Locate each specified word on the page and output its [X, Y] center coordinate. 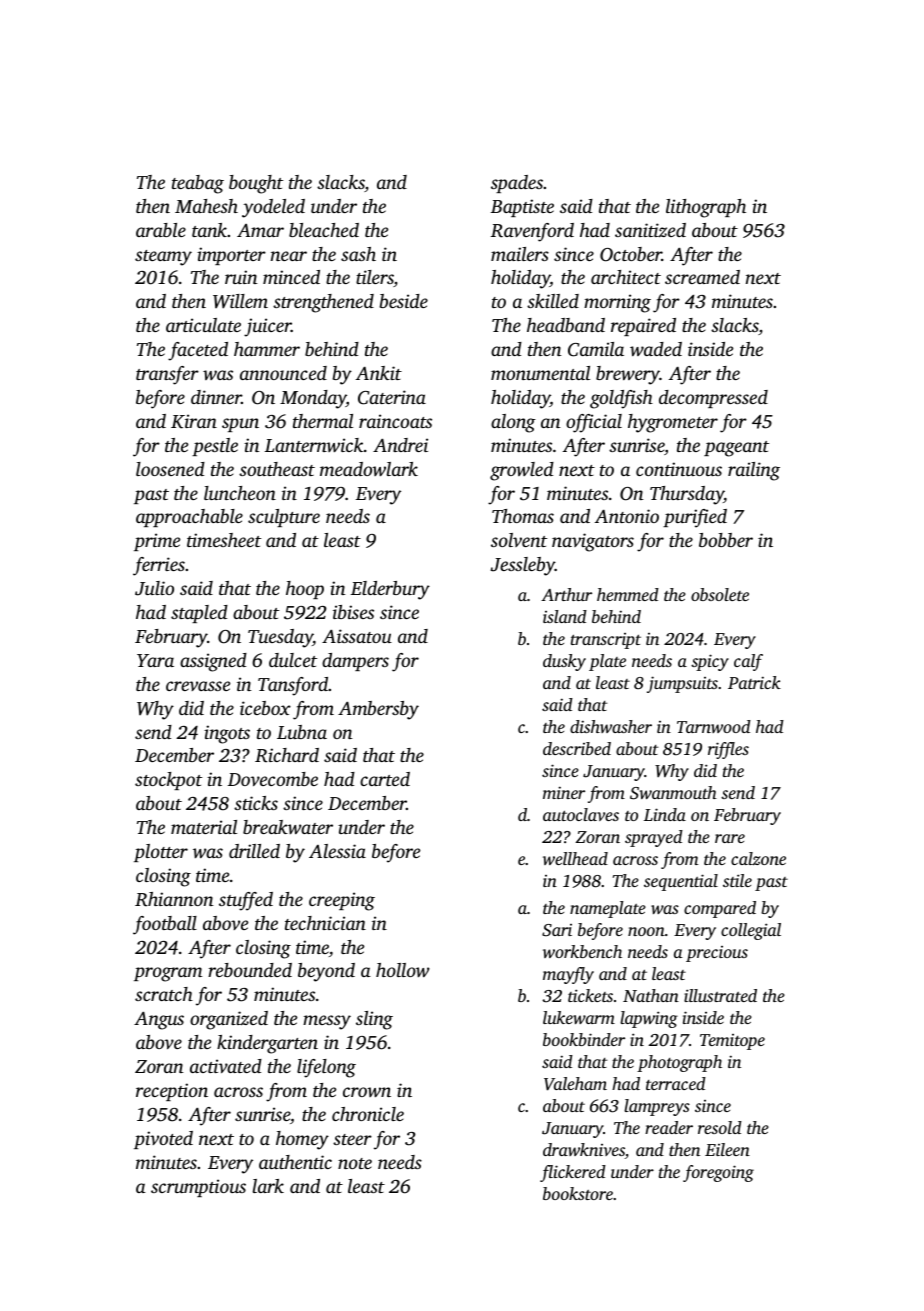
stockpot [168, 781]
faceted [198, 351]
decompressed [713, 399]
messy [327, 1022]
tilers [375, 278]
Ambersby [378, 710]
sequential [681, 882]
